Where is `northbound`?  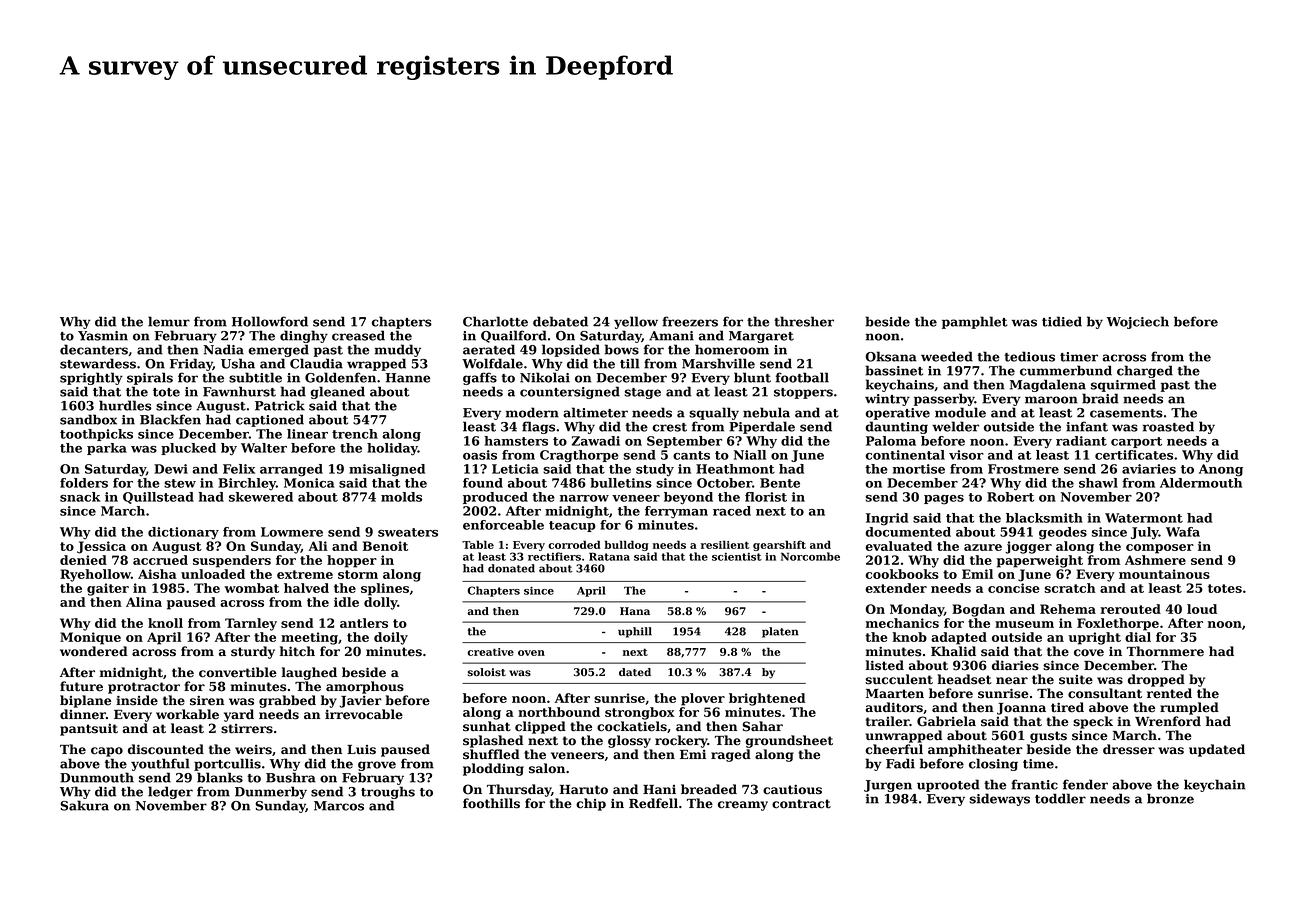 northbound is located at coordinates (559, 712).
